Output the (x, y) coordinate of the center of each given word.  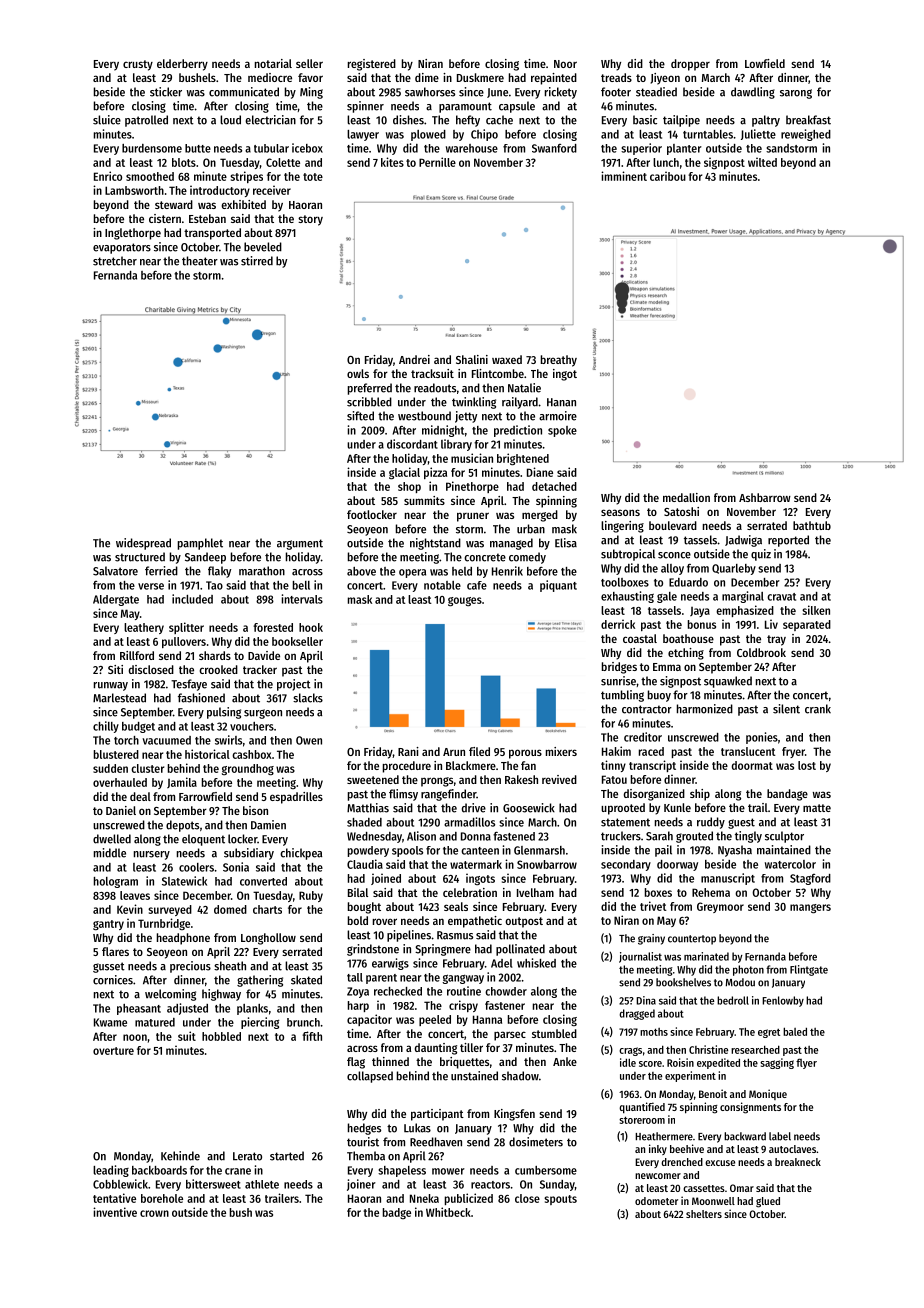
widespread (143, 544)
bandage (787, 795)
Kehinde (180, 1156)
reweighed (806, 135)
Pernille (437, 162)
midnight (443, 431)
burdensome (152, 148)
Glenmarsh (539, 850)
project (294, 685)
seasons (620, 512)
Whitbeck (448, 1212)
